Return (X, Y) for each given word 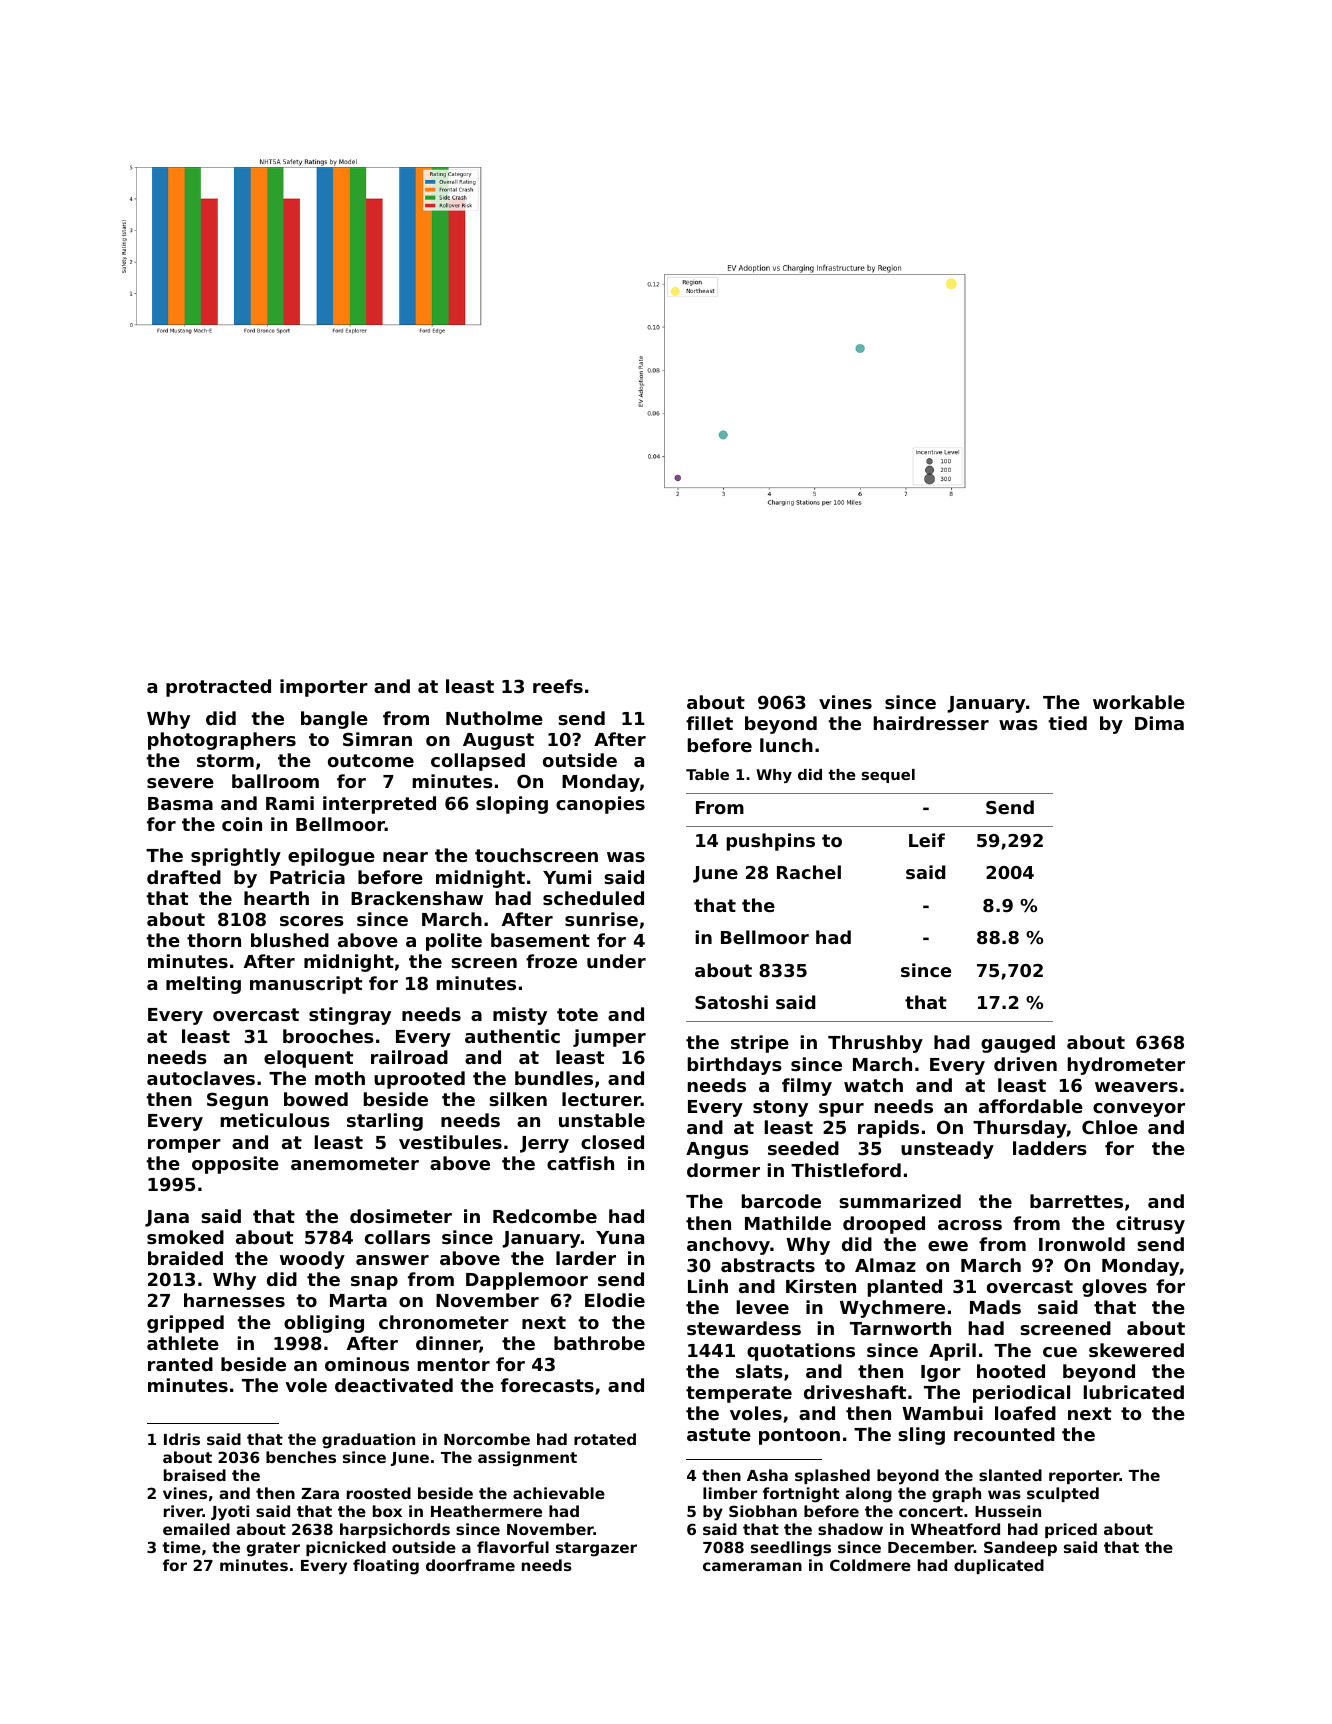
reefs (558, 686)
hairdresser (931, 723)
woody (312, 1260)
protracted (218, 688)
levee (763, 1307)
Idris (182, 1439)
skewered (1136, 1350)
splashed (832, 1476)
